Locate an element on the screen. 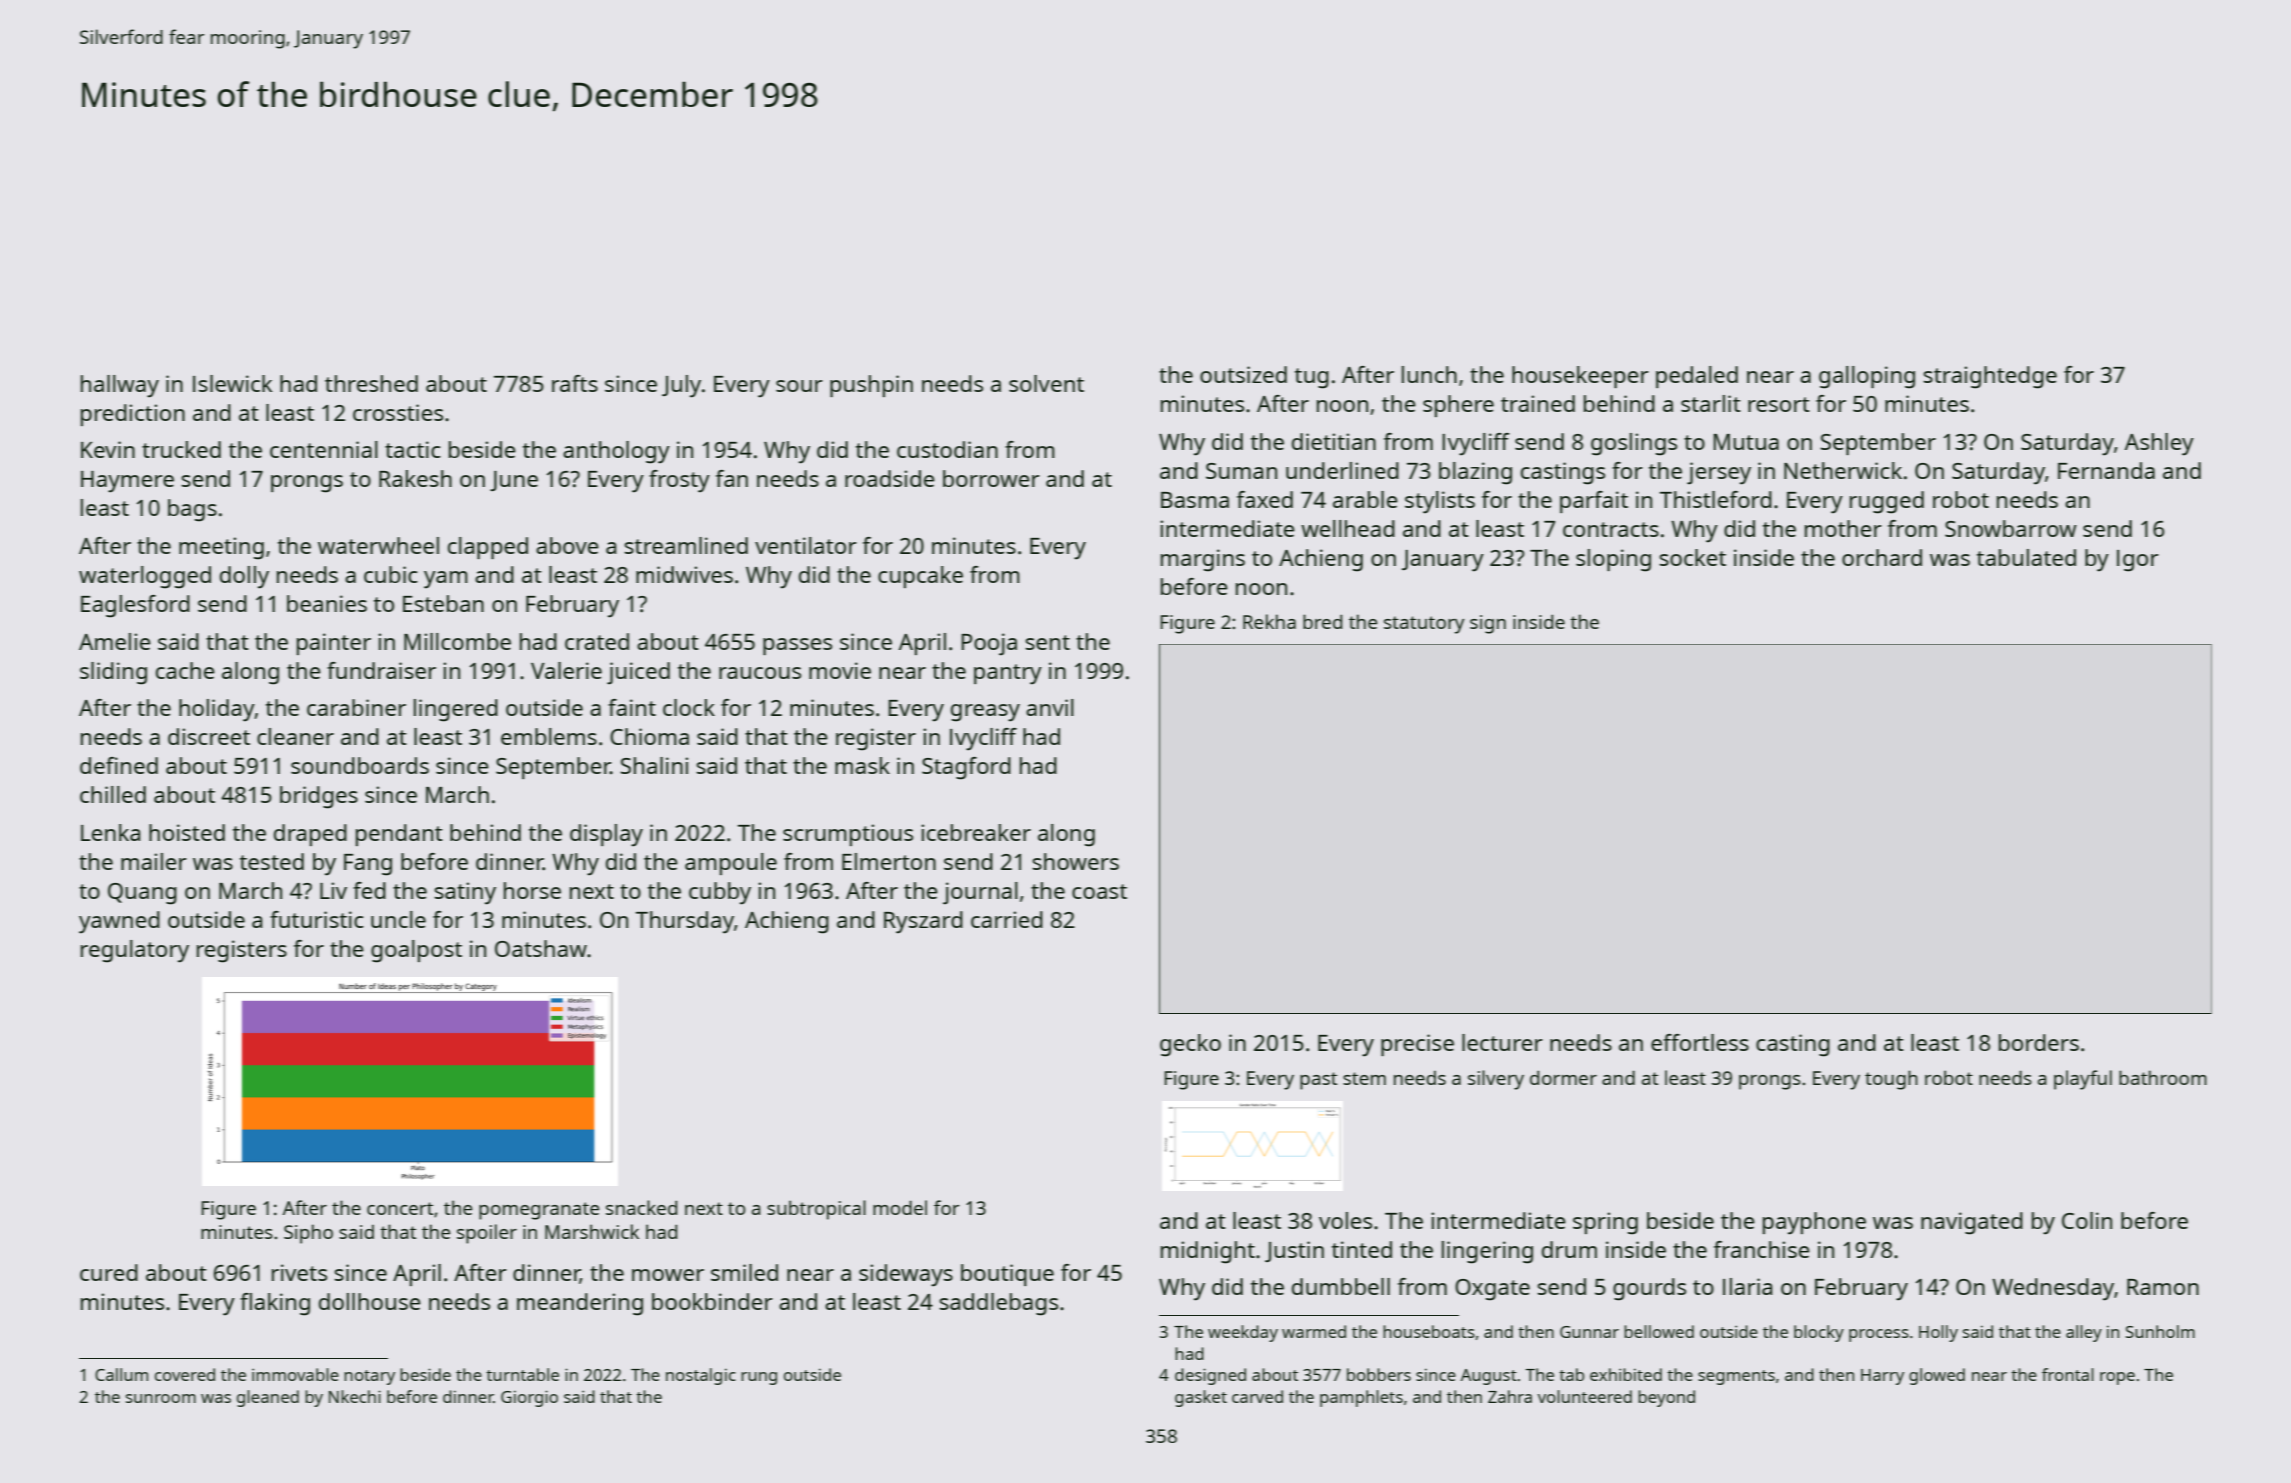  Ramon is located at coordinates (2163, 1287).
